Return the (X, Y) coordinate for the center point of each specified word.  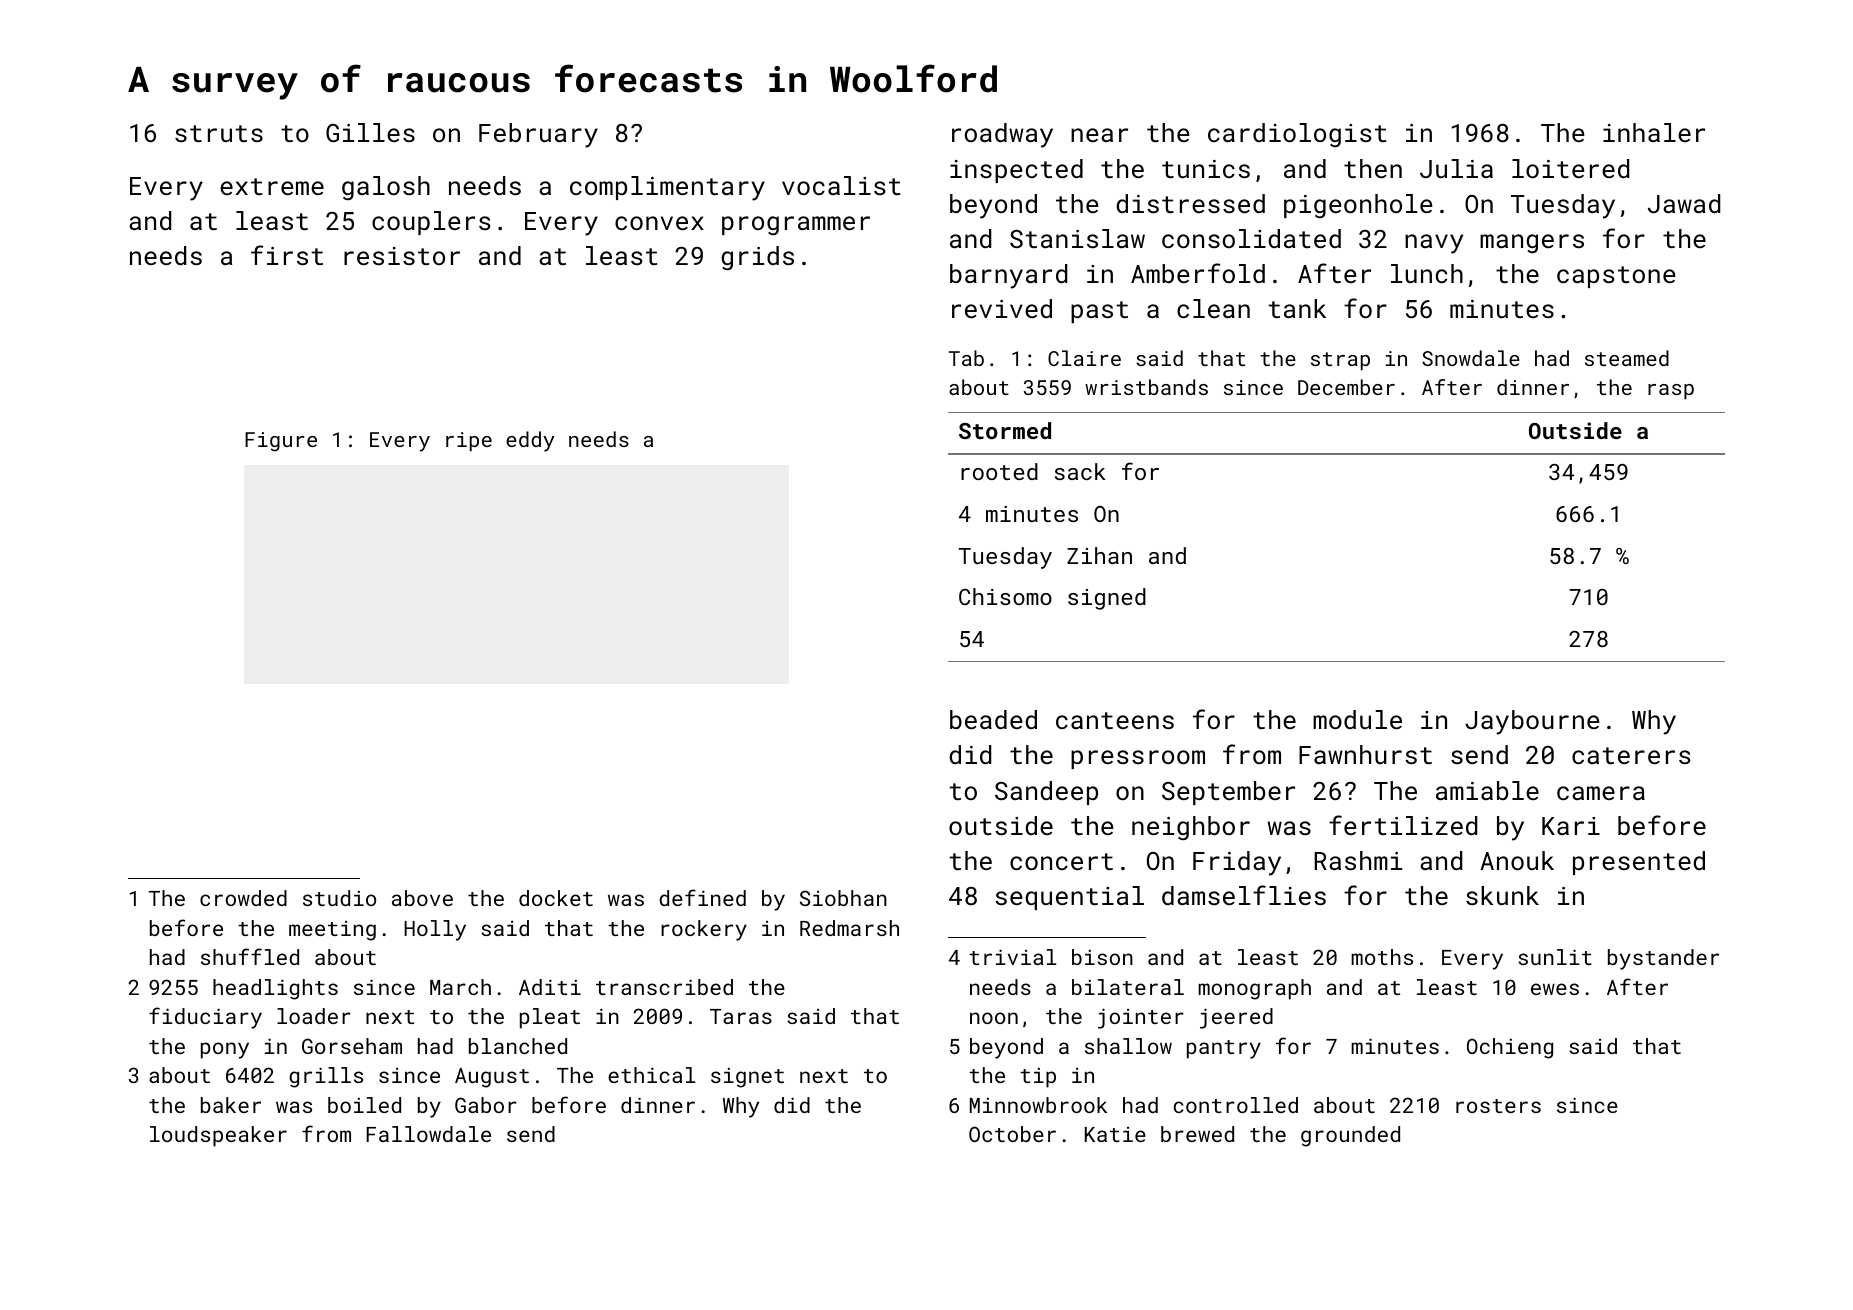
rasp (1671, 391)
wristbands (1146, 387)
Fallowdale (428, 1134)
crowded (243, 898)
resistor (402, 256)
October (1012, 1134)
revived (1002, 308)
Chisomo (1005, 596)
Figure (281, 442)
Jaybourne (1532, 722)
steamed (1627, 358)
